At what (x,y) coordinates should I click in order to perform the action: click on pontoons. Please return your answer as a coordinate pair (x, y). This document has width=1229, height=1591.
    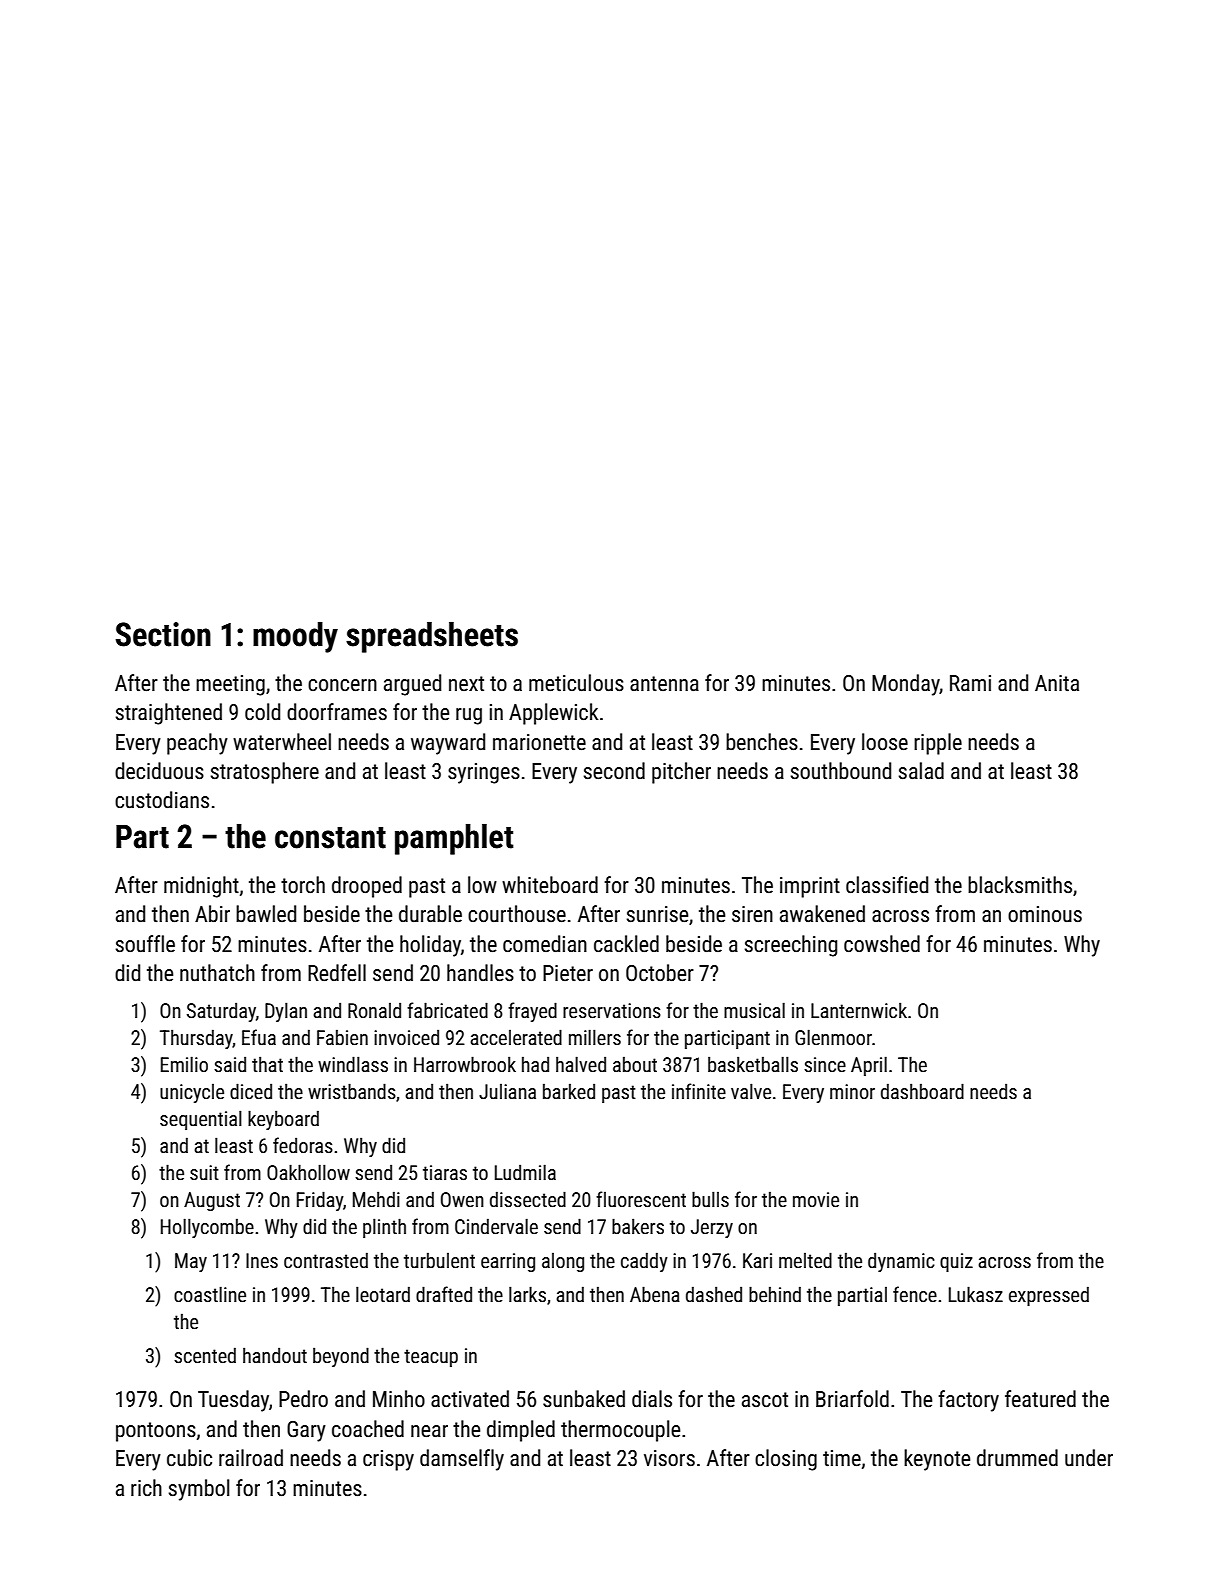
    Looking at the image, I should click on (156, 1432).
